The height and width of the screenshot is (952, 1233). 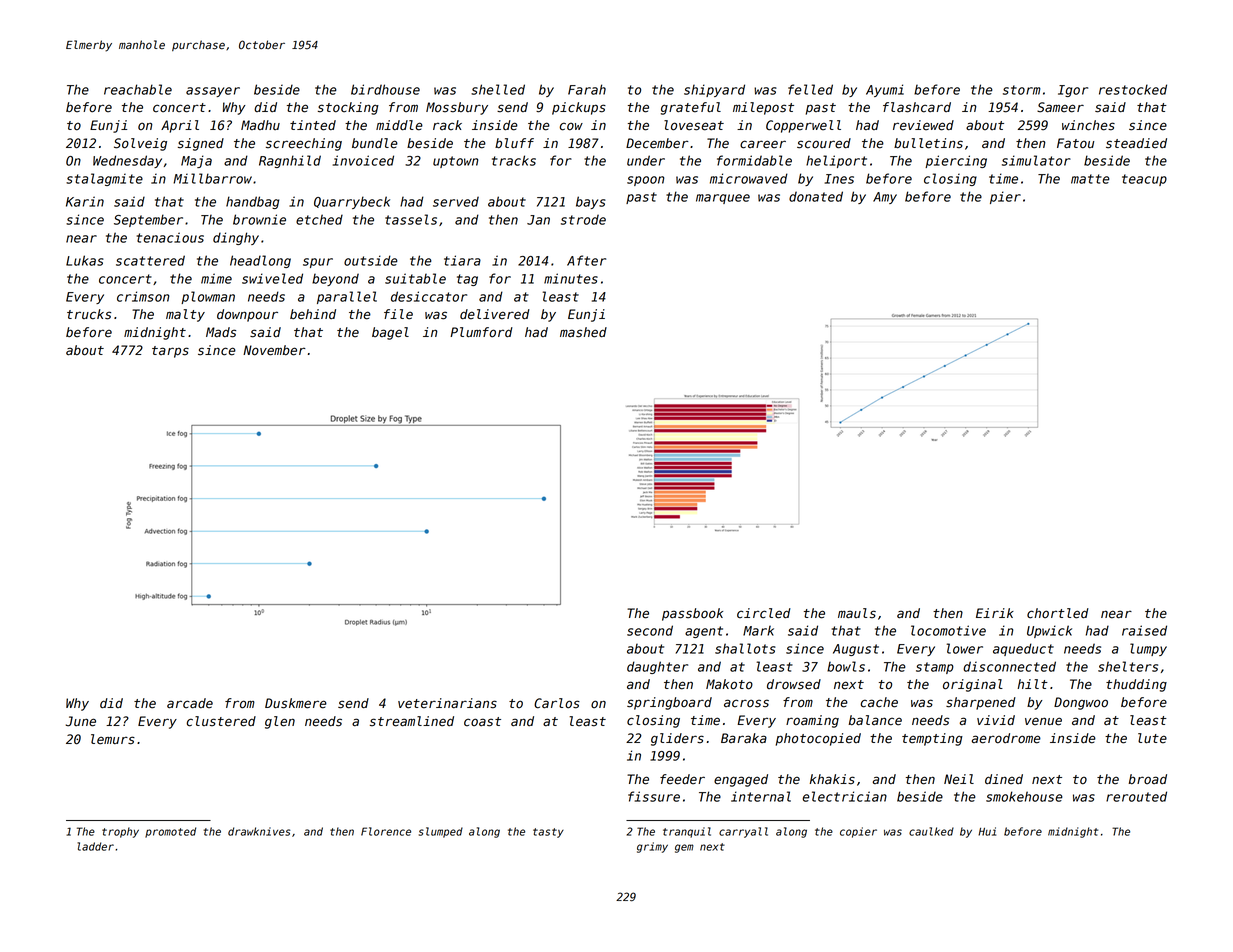 I want to click on Amy, so click(x=885, y=198).
